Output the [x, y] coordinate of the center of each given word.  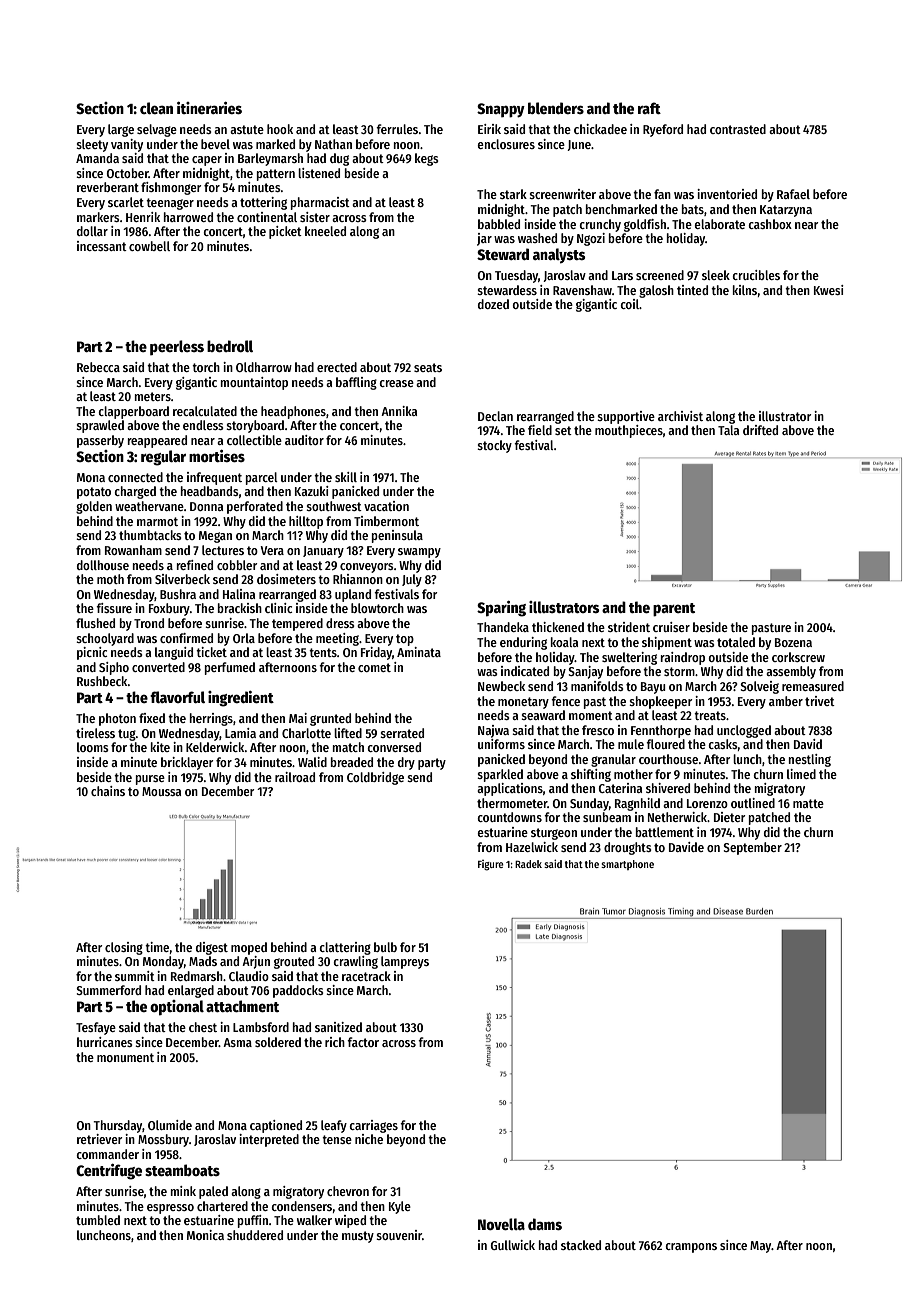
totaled [736, 642]
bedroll [230, 346]
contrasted [738, 129]
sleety [92, 145]
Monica [205, 1235]
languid [174, 653]
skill [346, 477]
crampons [691, 1248]
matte [808, 803]
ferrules [397, 129]
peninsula [397, 536]
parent [674, 610]
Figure [491, 865]
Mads [203, 961]
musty [358, 1237]
